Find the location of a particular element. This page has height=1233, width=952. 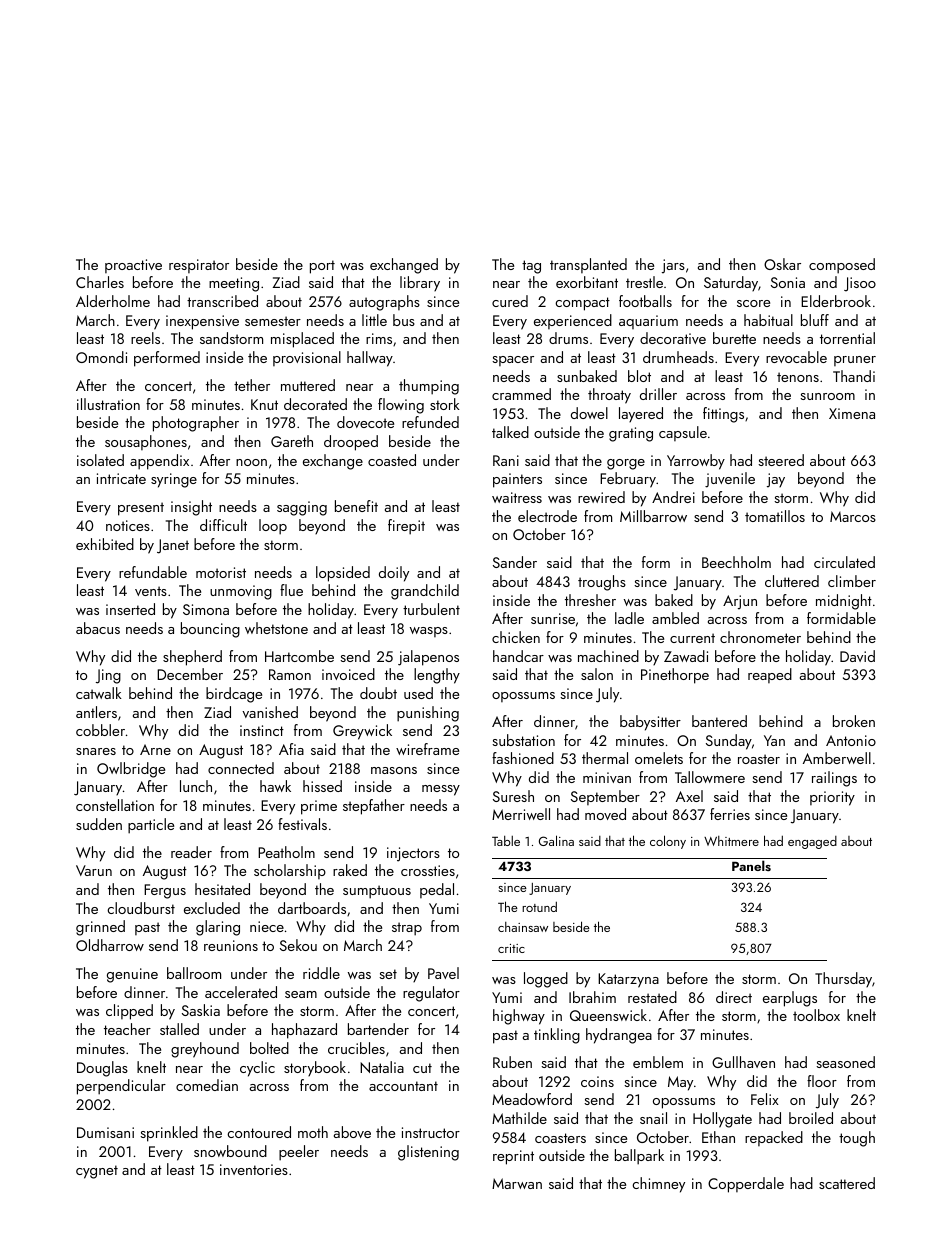

tag is located at coordinates (531, 267).
